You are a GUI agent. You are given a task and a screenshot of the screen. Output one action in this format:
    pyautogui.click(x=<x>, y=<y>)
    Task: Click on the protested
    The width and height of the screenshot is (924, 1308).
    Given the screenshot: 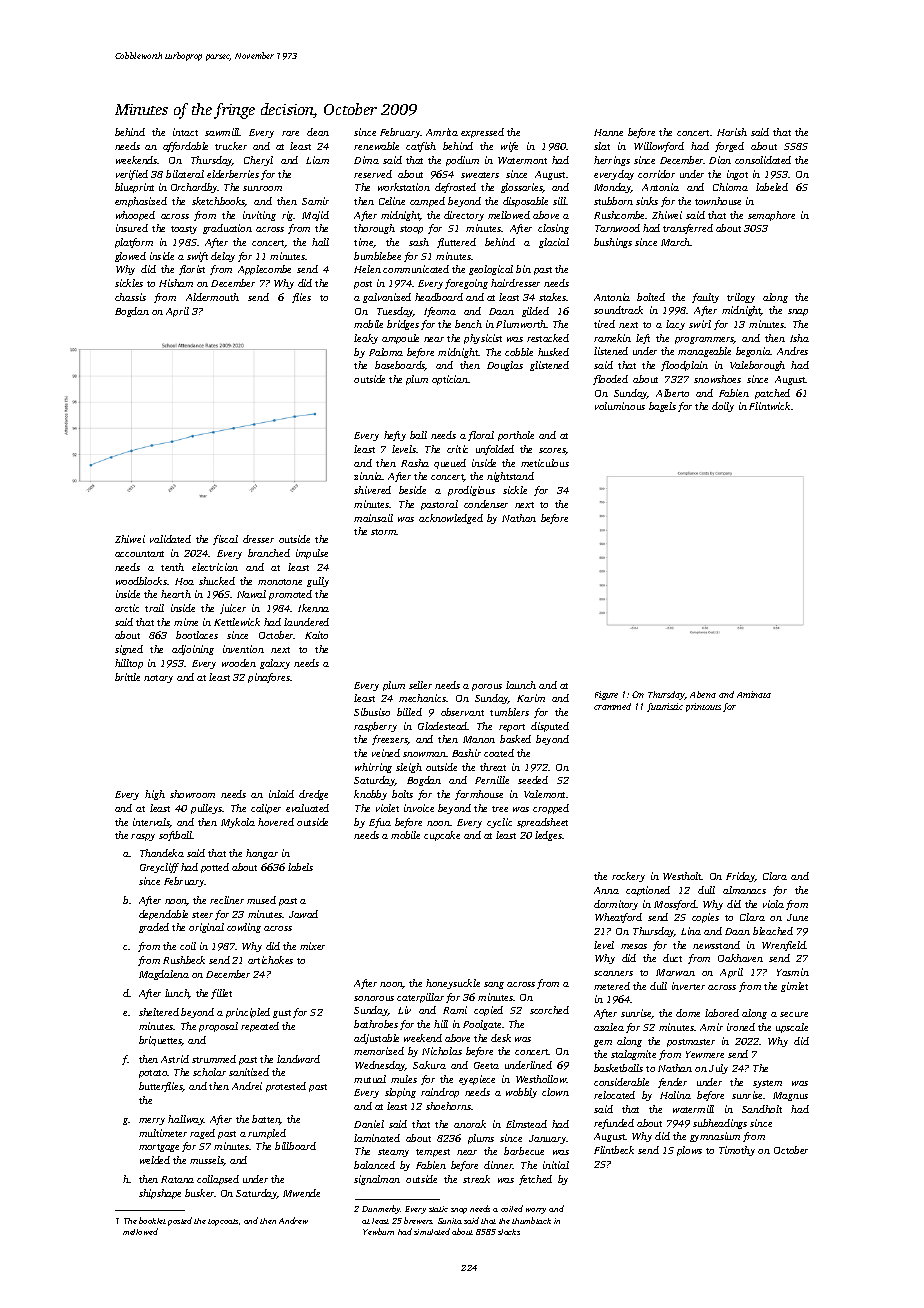 What is the action you would take?
    pyautogui.click(x=286, y=1087)
